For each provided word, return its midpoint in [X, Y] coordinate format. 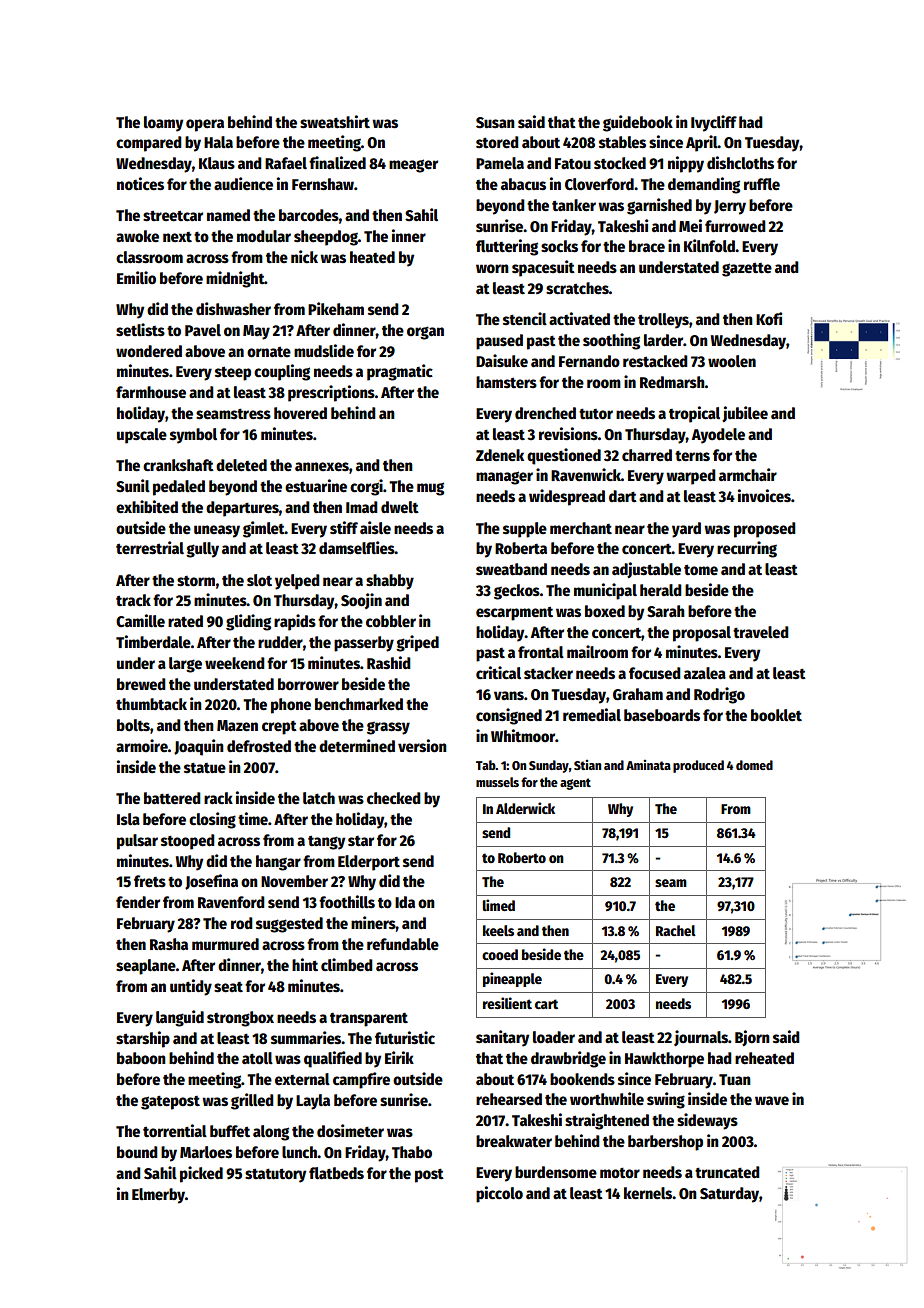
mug [430, 489]
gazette [747, 270]
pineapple [512, 979]
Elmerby [158, 1196]
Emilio [136, 277]
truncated [727, 1172]
